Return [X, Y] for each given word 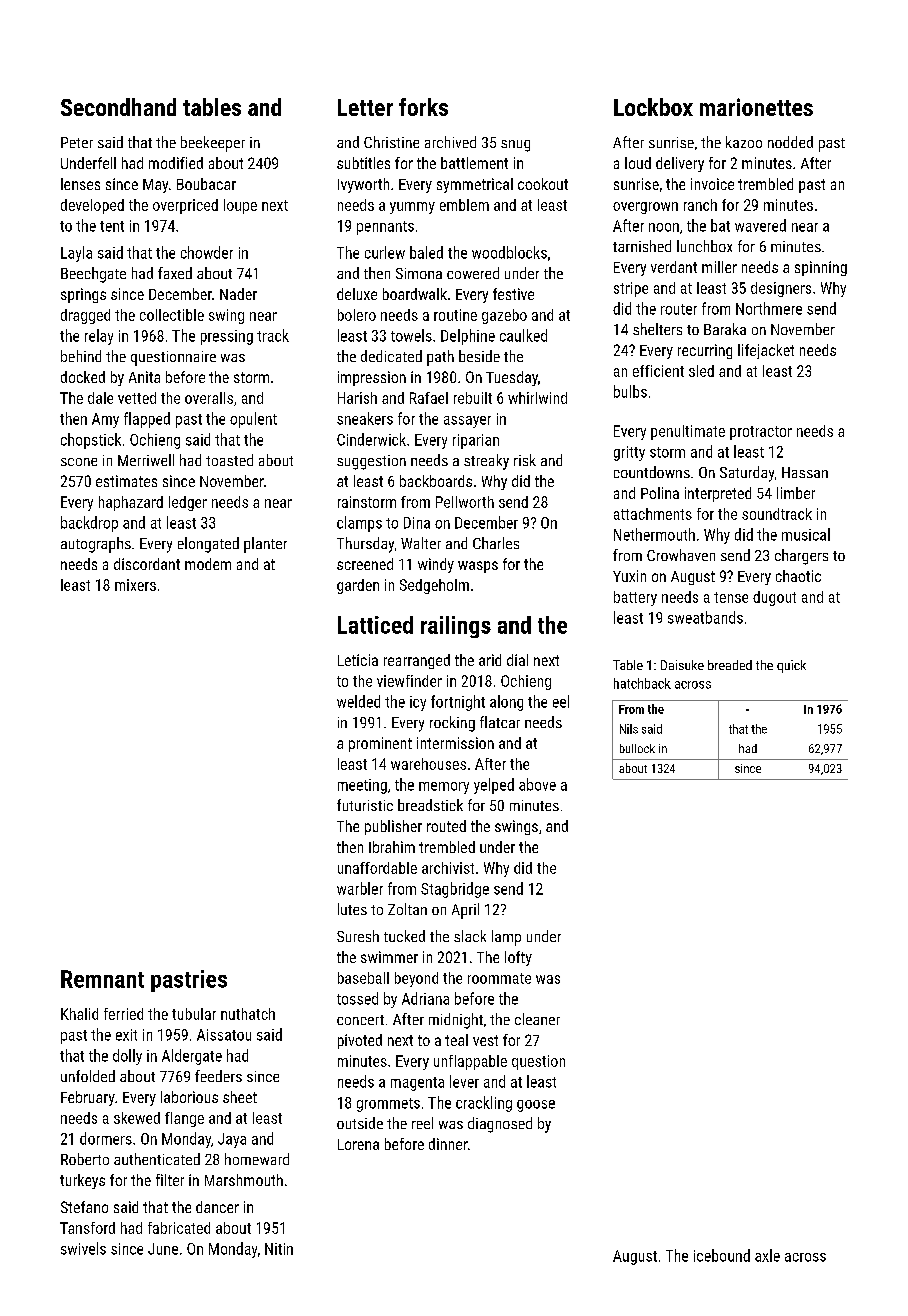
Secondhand [118, 107]
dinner [448, 1144]
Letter [365, 107]
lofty [518, 958]
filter [170, 1180]
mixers [135, 585]
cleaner [537, 1019]
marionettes [756, 107]
